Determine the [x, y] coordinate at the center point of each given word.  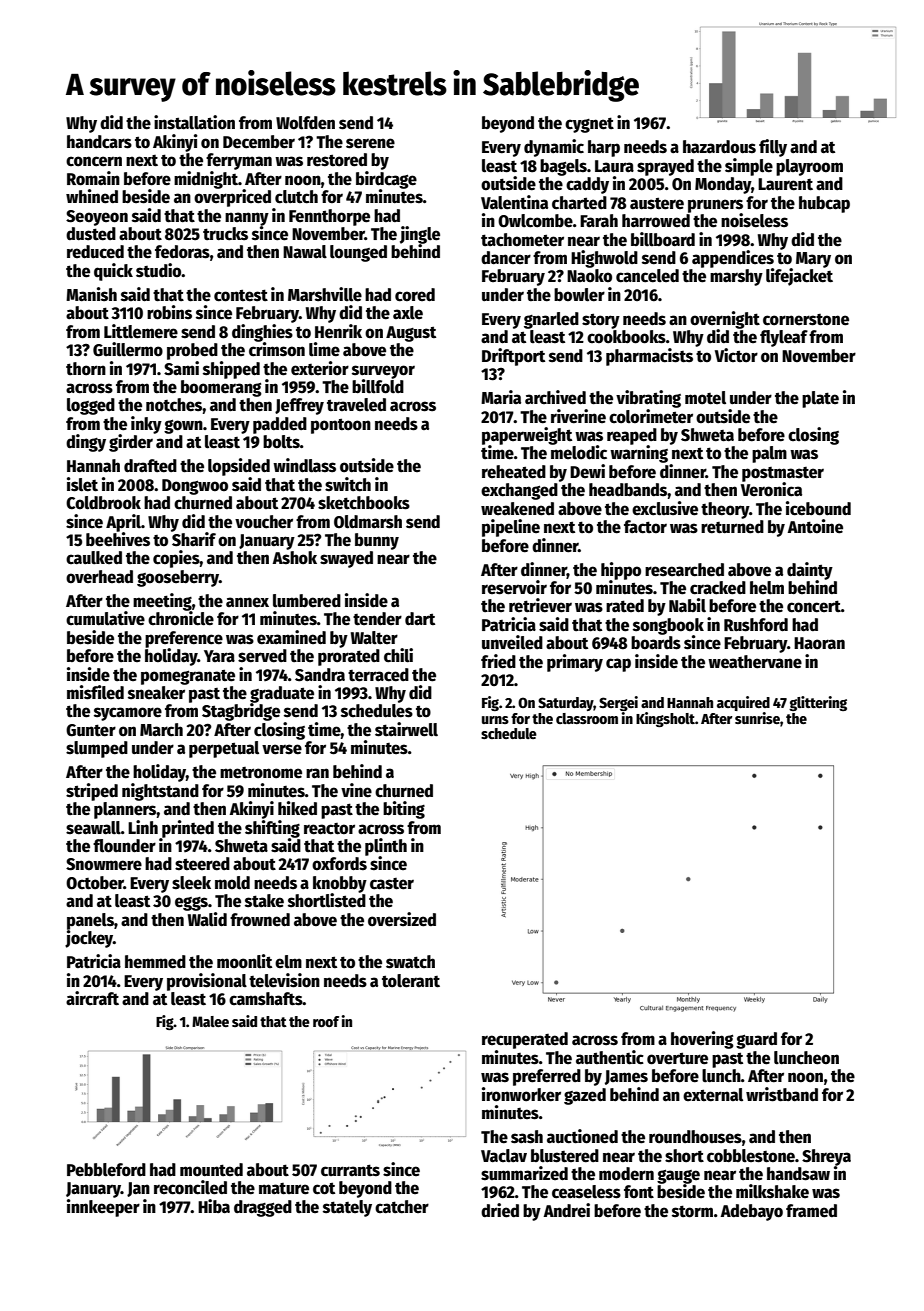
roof [326, 1021]
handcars [99, 142]
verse [282, 749]
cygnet [589, 125]
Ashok [294, 558]
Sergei [618, 703]
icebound [818, 508]
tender [377, 619]
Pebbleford [106, 1170]
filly [773, 148]
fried [498, 661]
